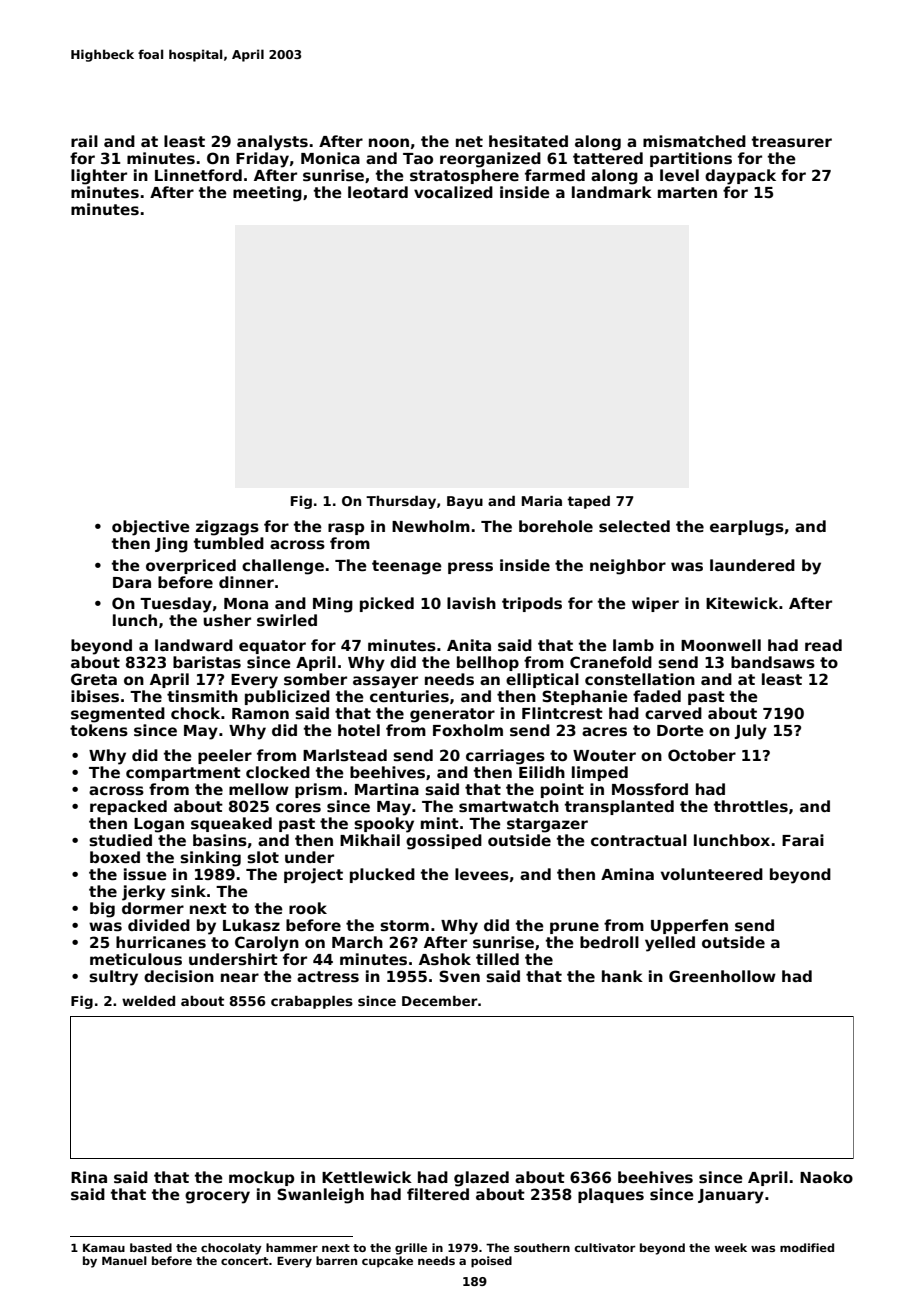 The height and width of the document is (1308, 924). What do you see at coordinates (244, 1261) in the document?
I see `concert` at bounding box center [244, 1261].
